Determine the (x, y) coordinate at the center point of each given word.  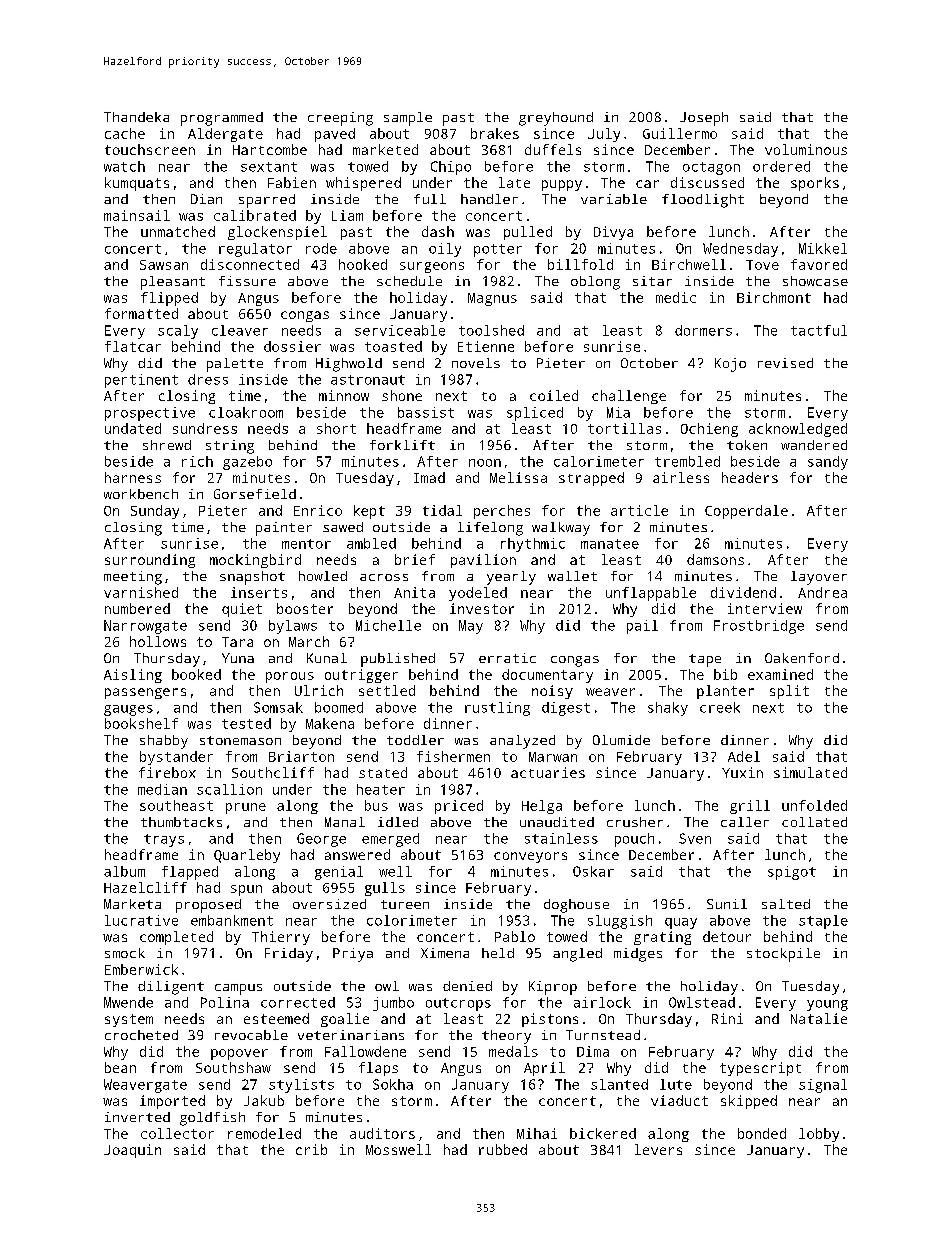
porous (290, 677)
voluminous (806, 149)
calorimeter (599, 461)
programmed (222, 119)
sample (408, 119)
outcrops (458, 1004)
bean (120, 1067)
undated (133, 428)
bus (376, 805)
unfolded (814, 805)
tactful (819, 330)
